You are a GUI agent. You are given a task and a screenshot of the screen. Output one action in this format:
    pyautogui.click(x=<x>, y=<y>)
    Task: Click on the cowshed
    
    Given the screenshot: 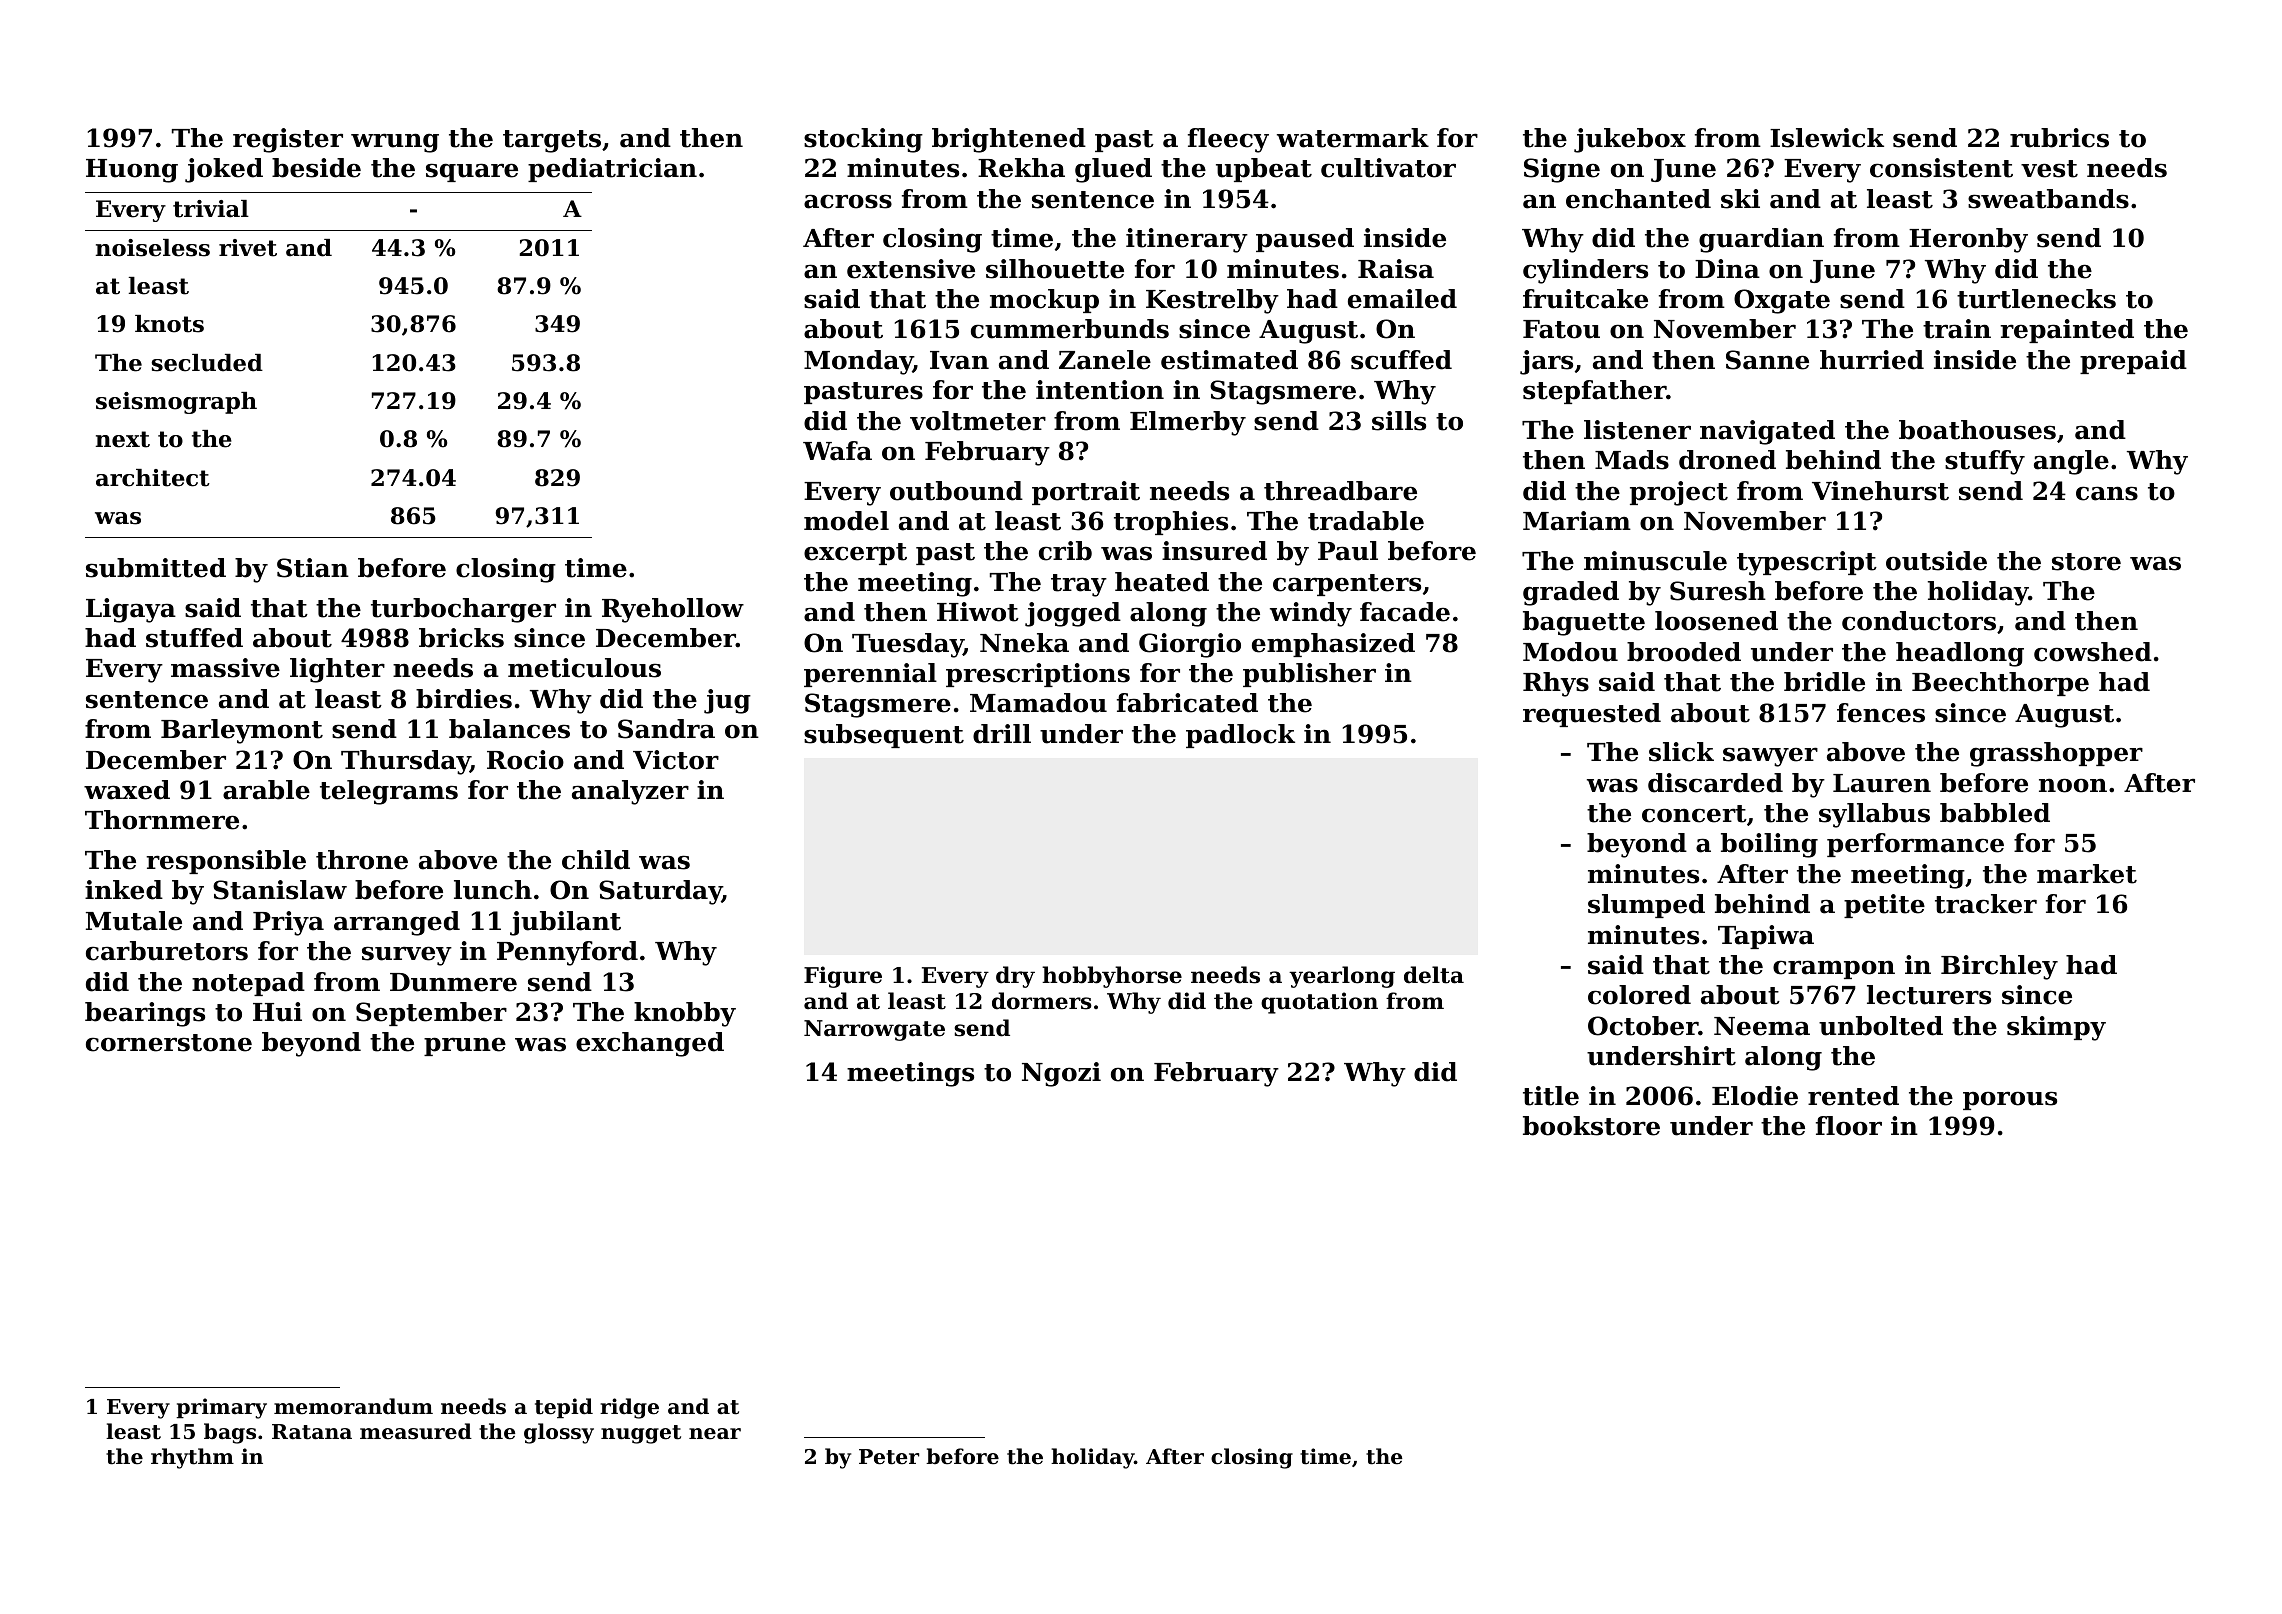 What is the action you would take?
    pyautogui.click(x=2093, y=652)
